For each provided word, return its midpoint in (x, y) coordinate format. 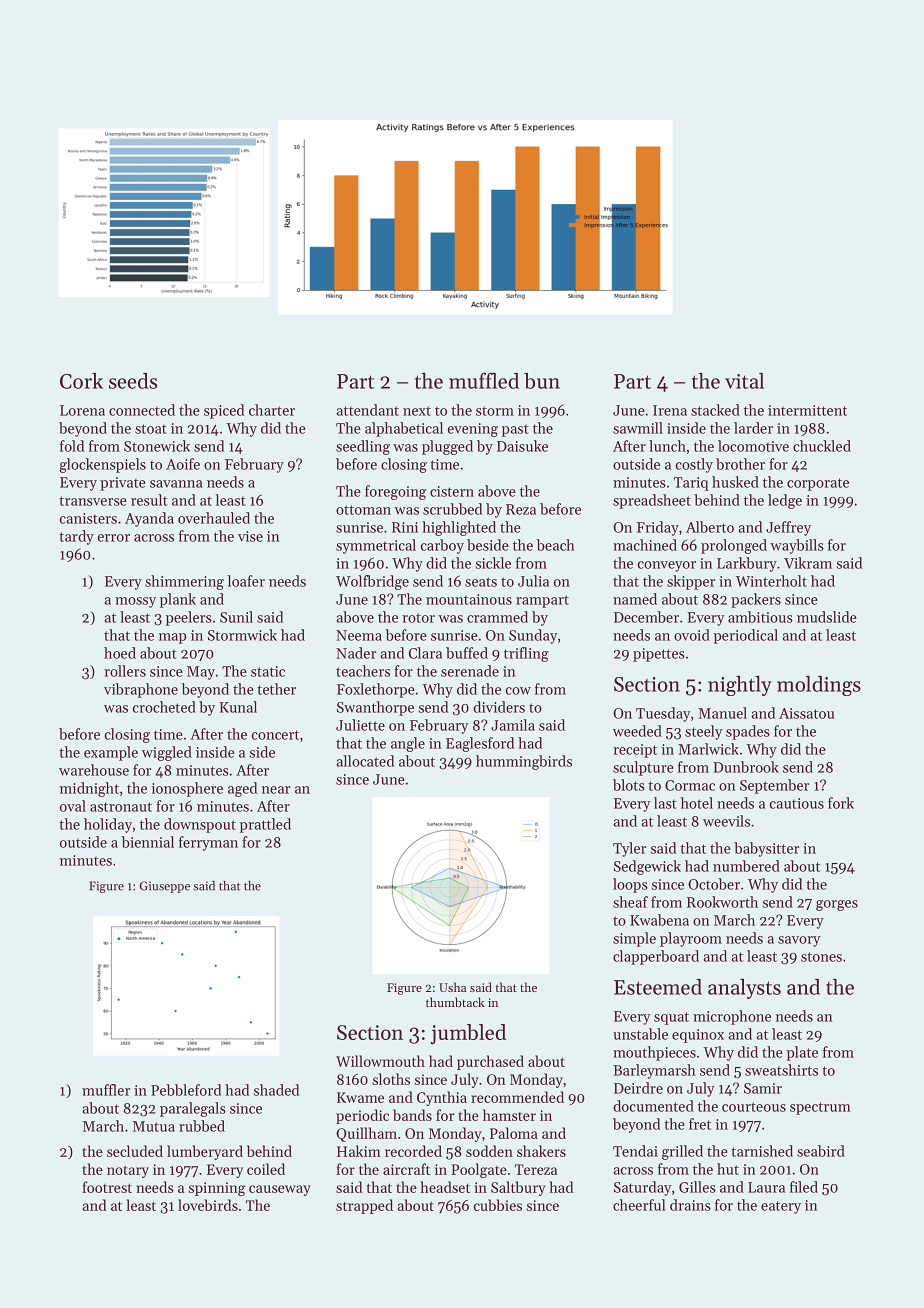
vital (744, 381)
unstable (640, 1034)
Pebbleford (186, 1090)
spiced (224, 411)
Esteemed (658, 987)
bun (542, 381)
